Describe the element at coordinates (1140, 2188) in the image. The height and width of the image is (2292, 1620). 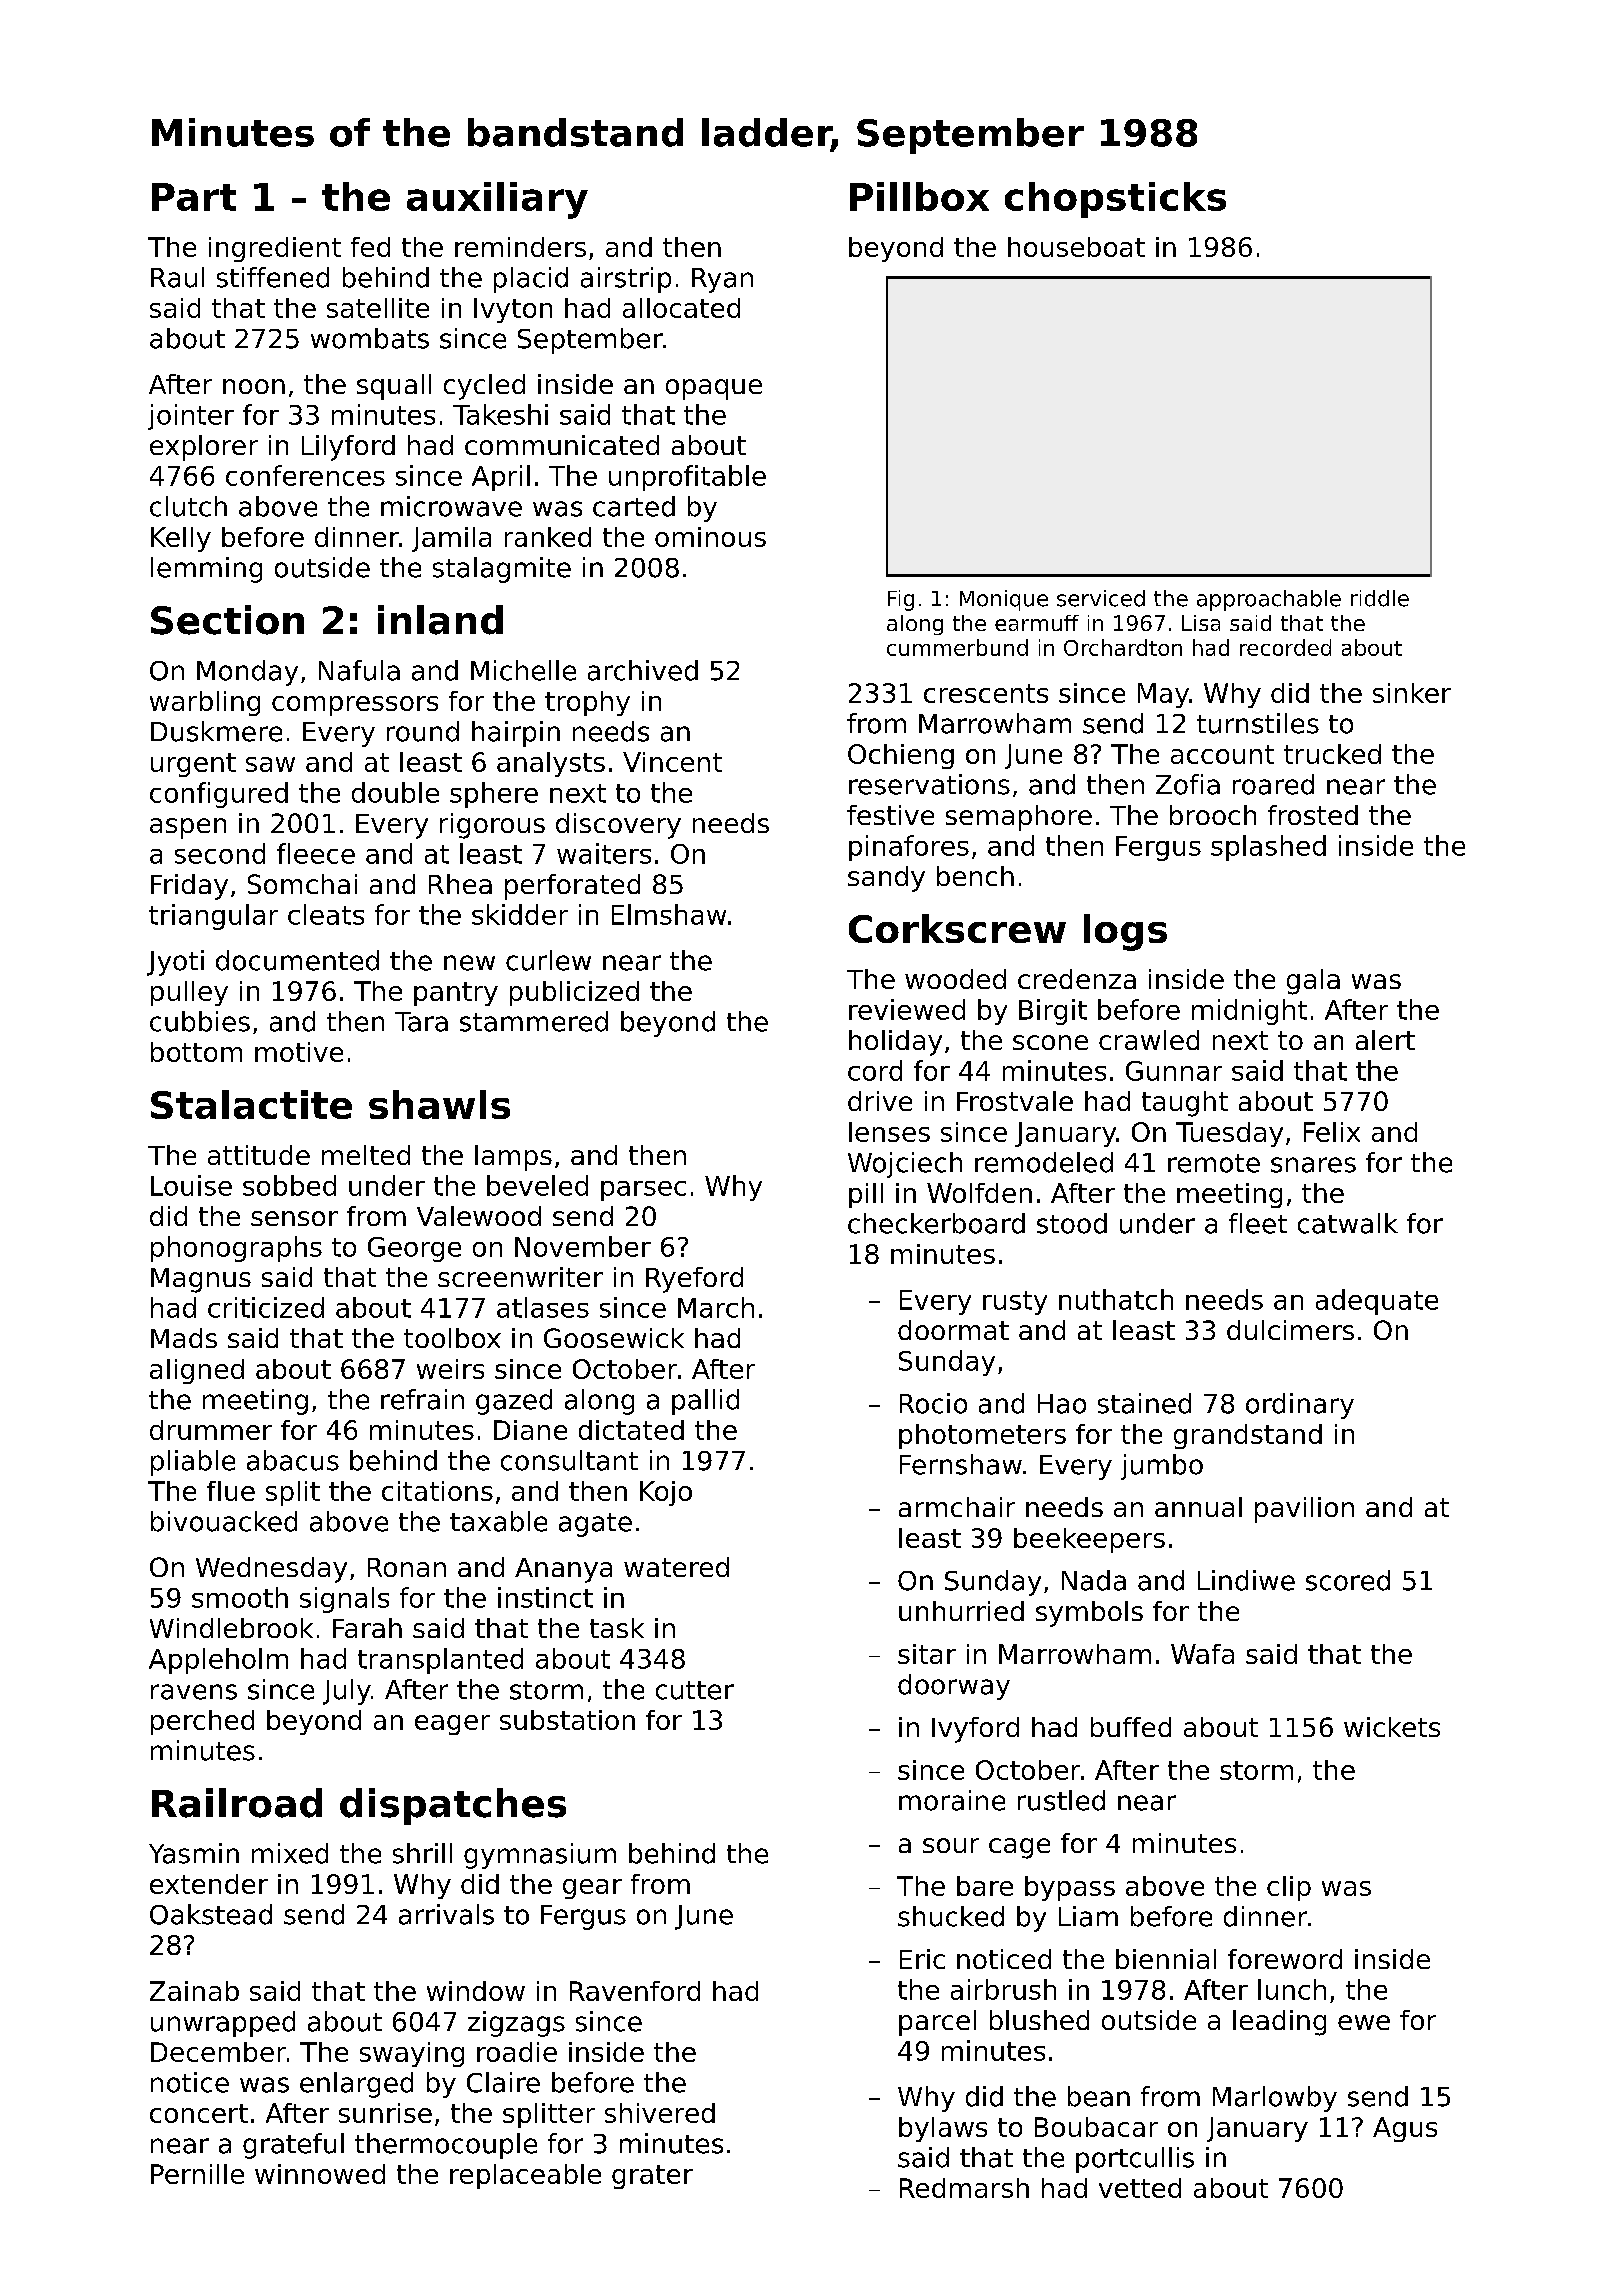
I see `vetted` at that location.
